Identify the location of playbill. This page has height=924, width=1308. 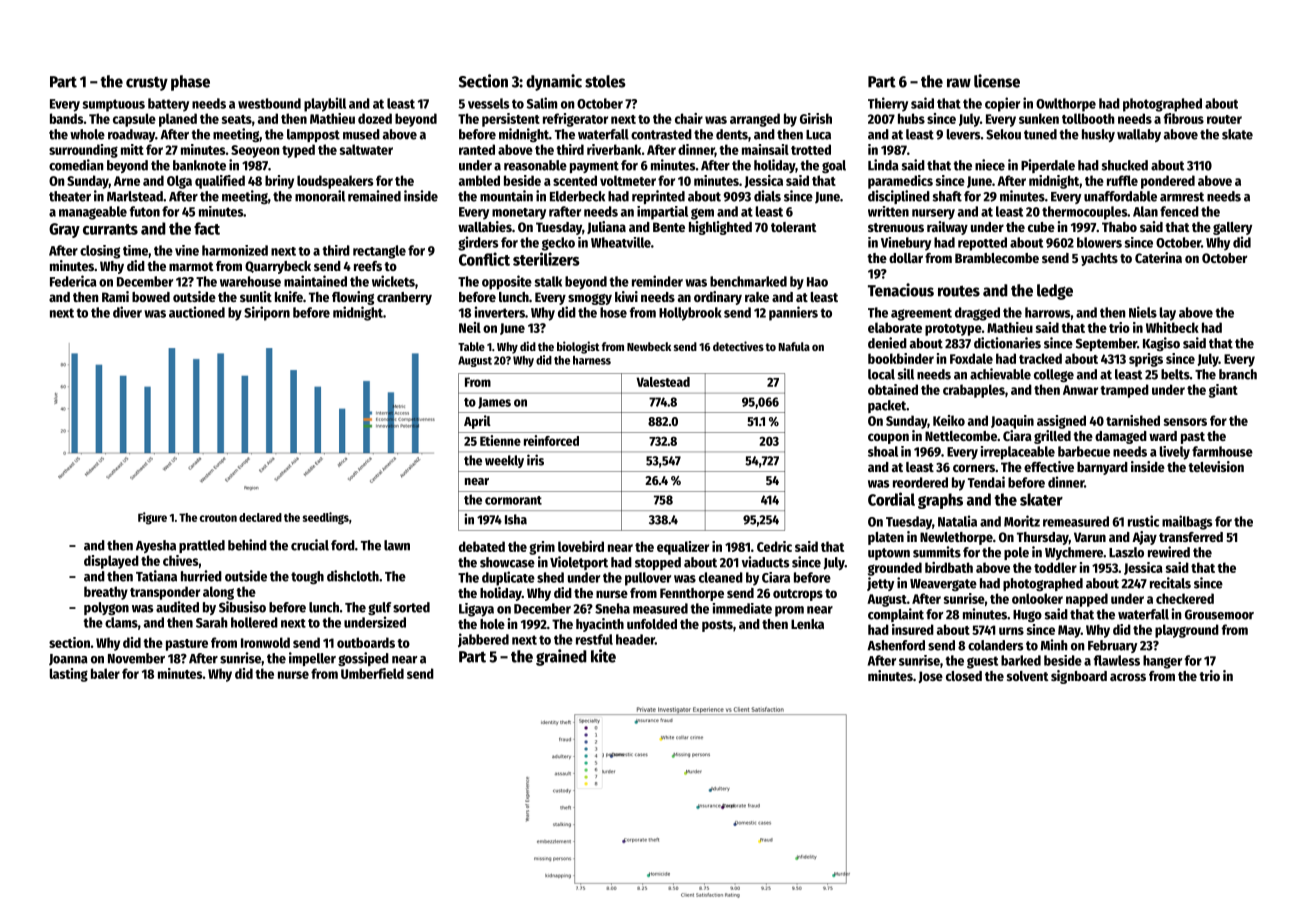
(325, 104).
